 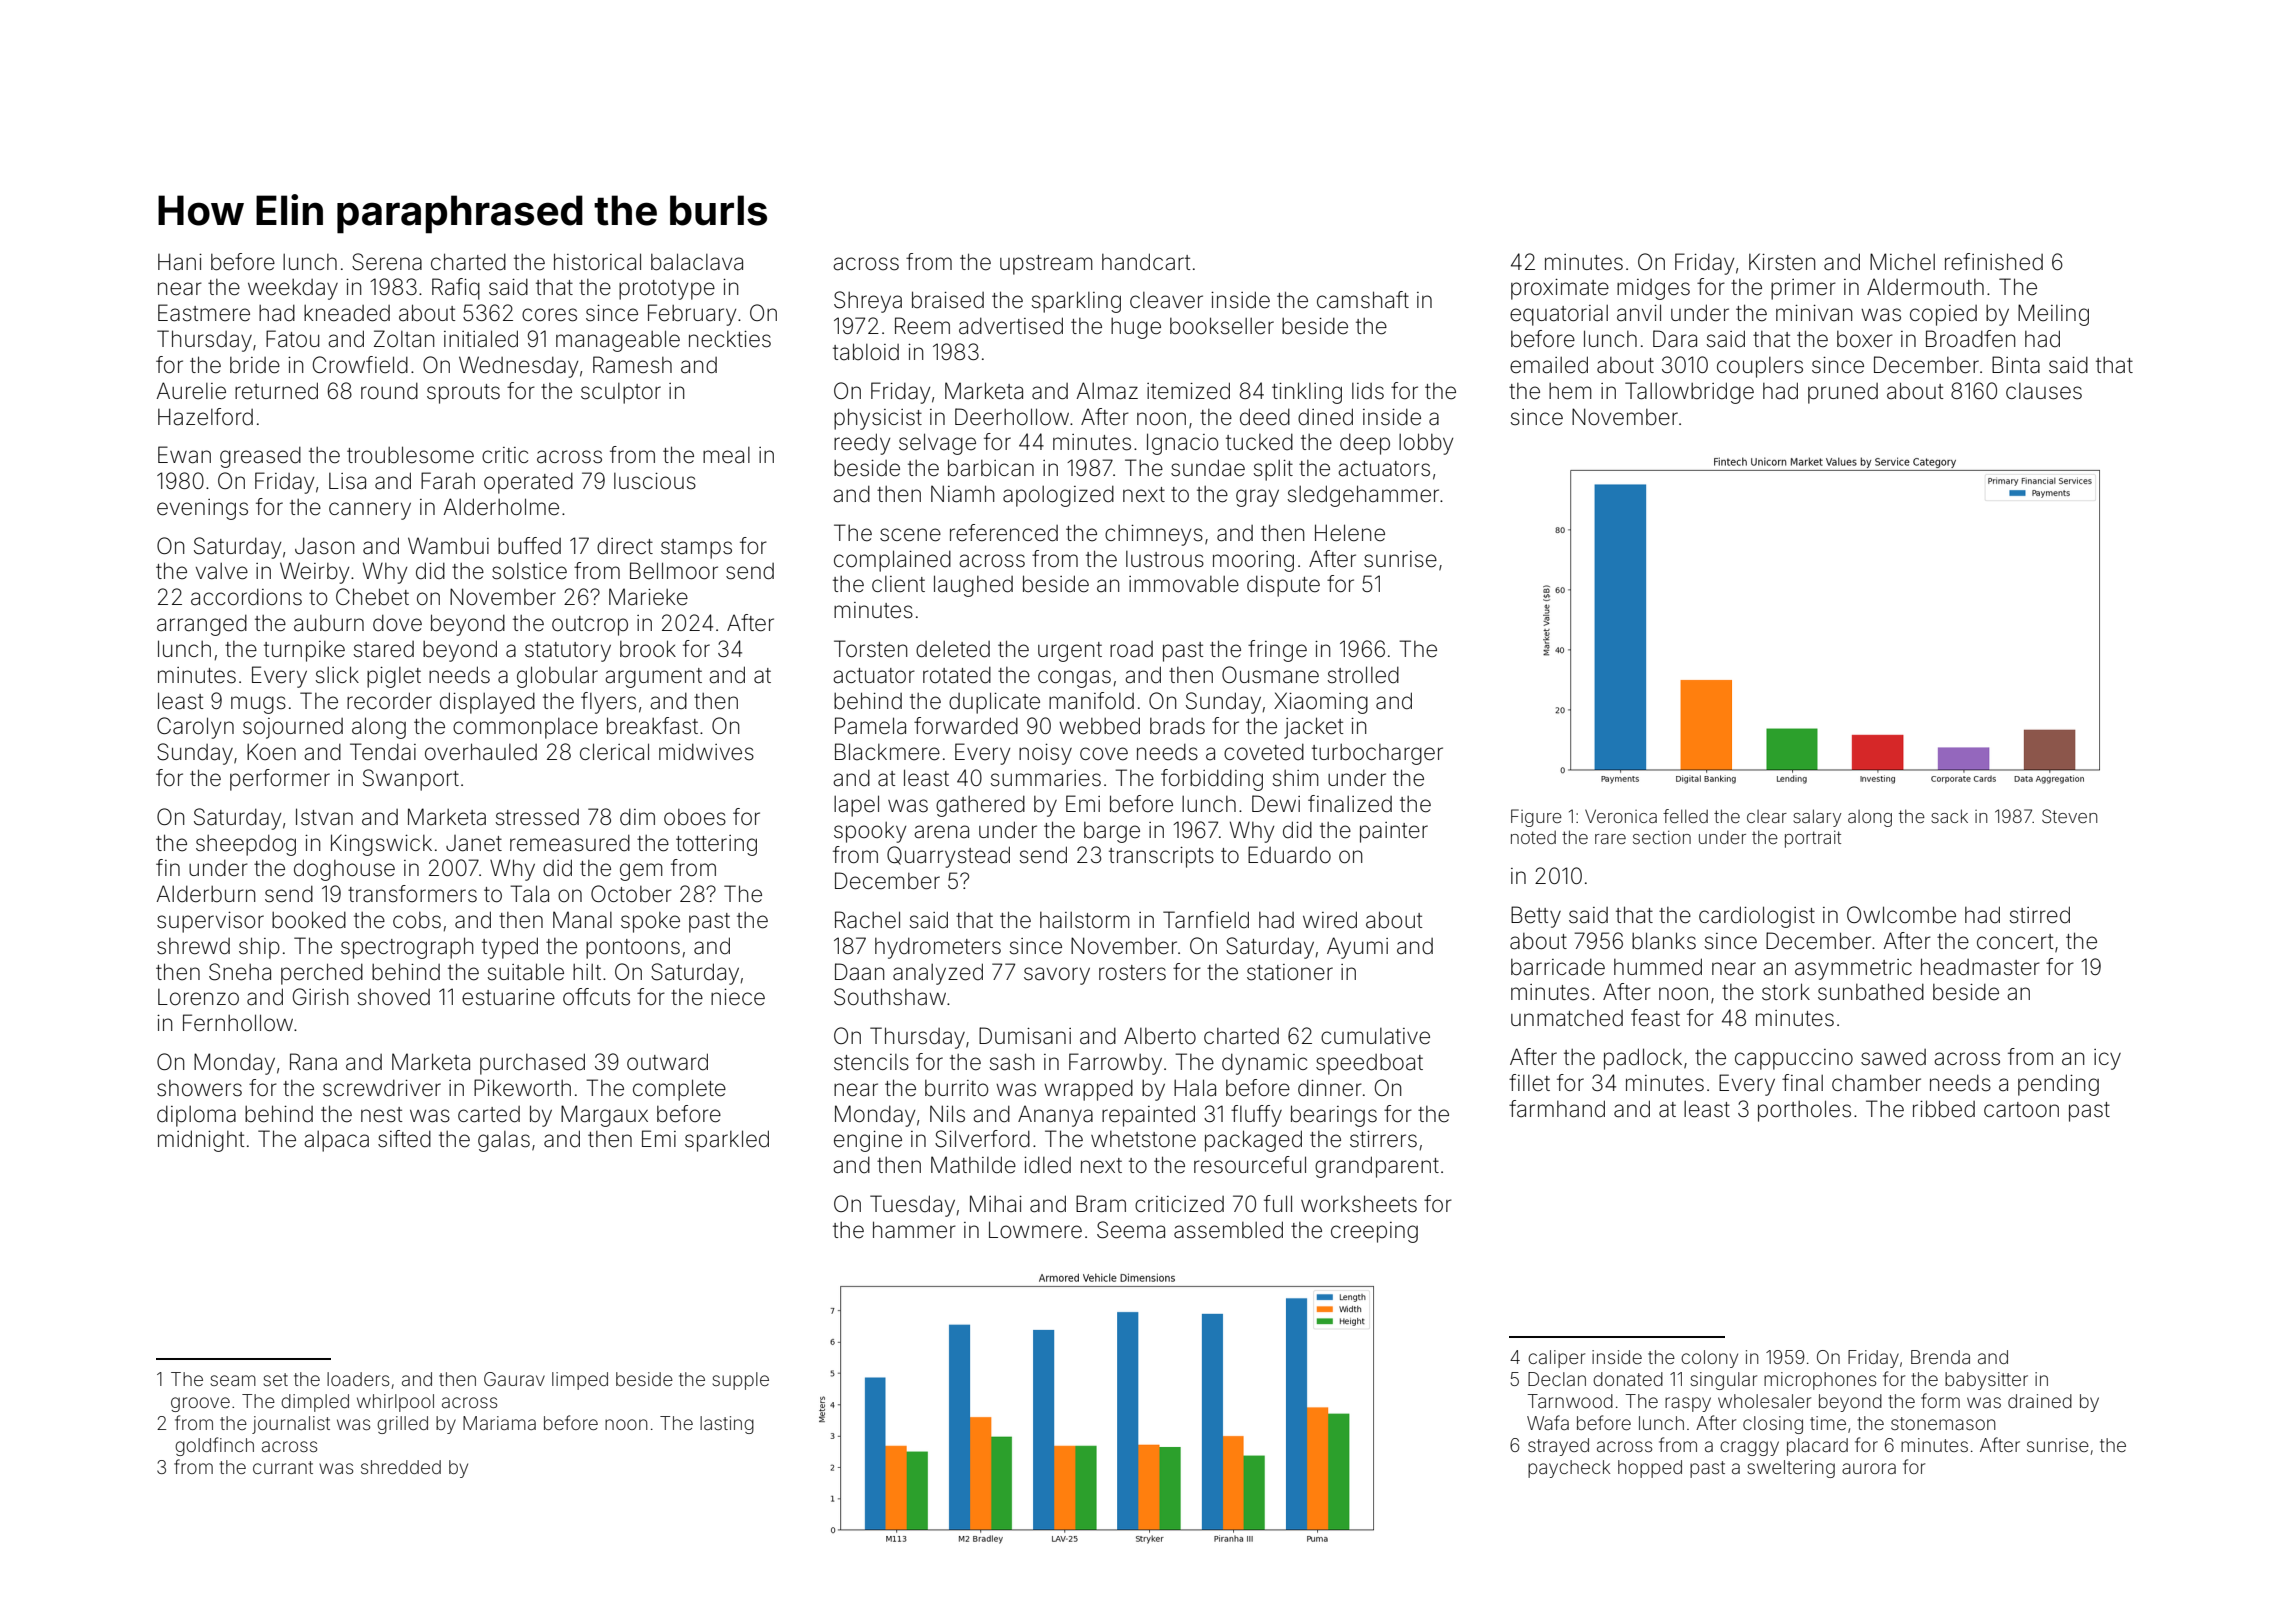 What do you see at coordinates (1980, 967) in the document?
I see `headmaster` at bounding box center [1980, 967].
